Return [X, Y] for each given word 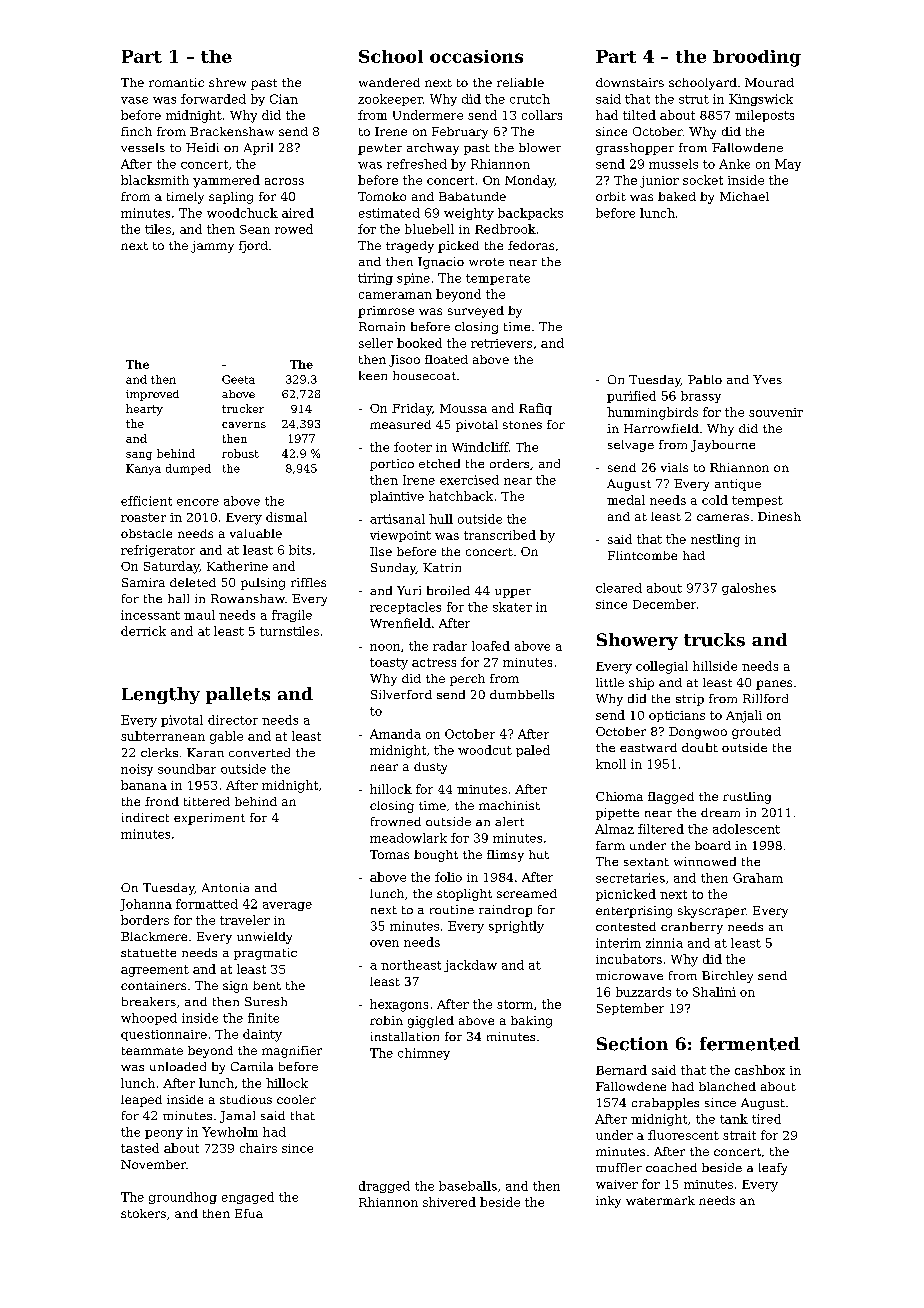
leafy [773, 1169]
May [788, 165]
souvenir [776, 412]
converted [259, 752]
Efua [249, 1213]
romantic [176, 82]
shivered [449, 1202]
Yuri [409, 590]
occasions [476, 56]
